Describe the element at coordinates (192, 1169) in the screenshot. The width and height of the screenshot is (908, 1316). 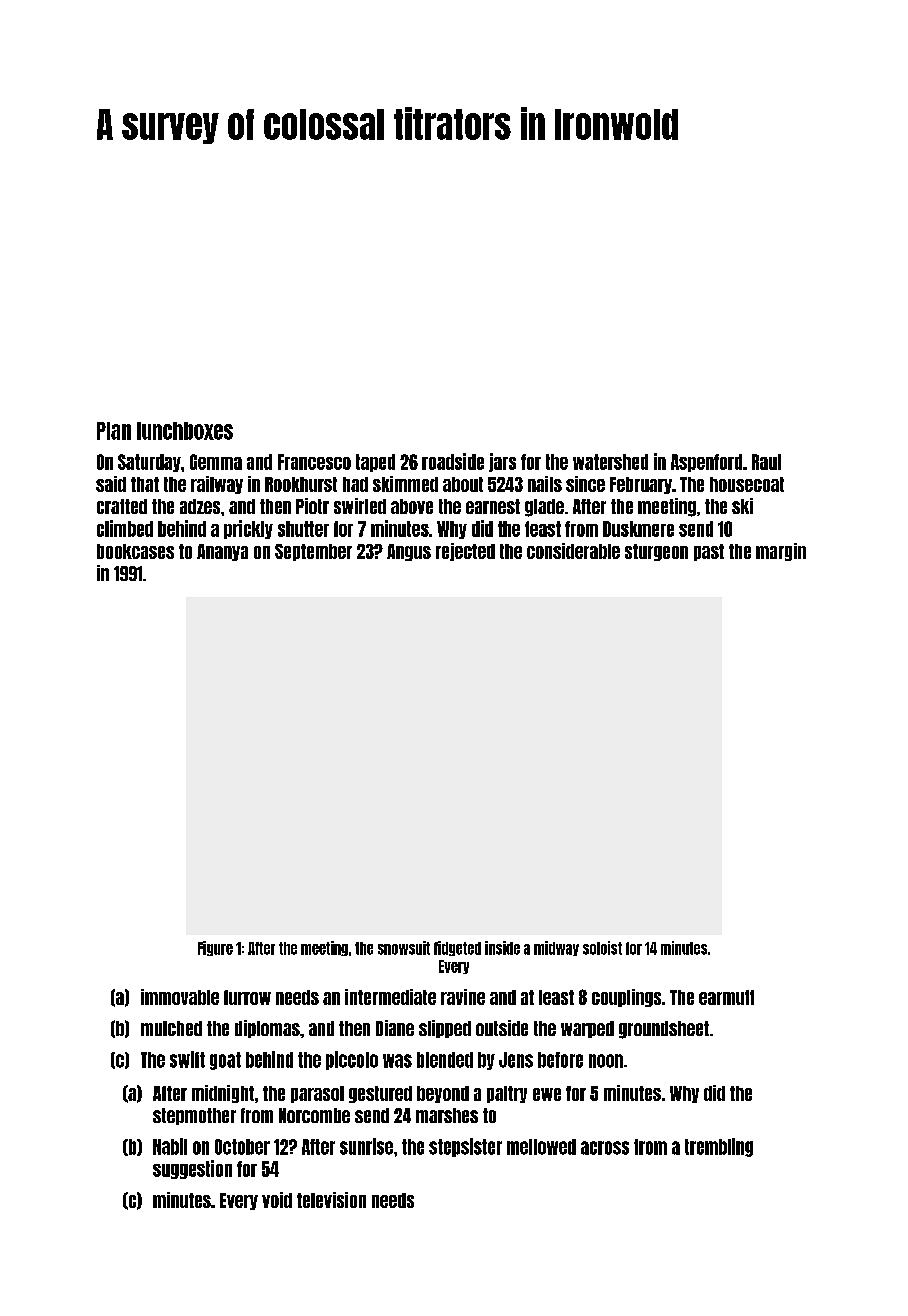
I see `suggestion` at that location.
